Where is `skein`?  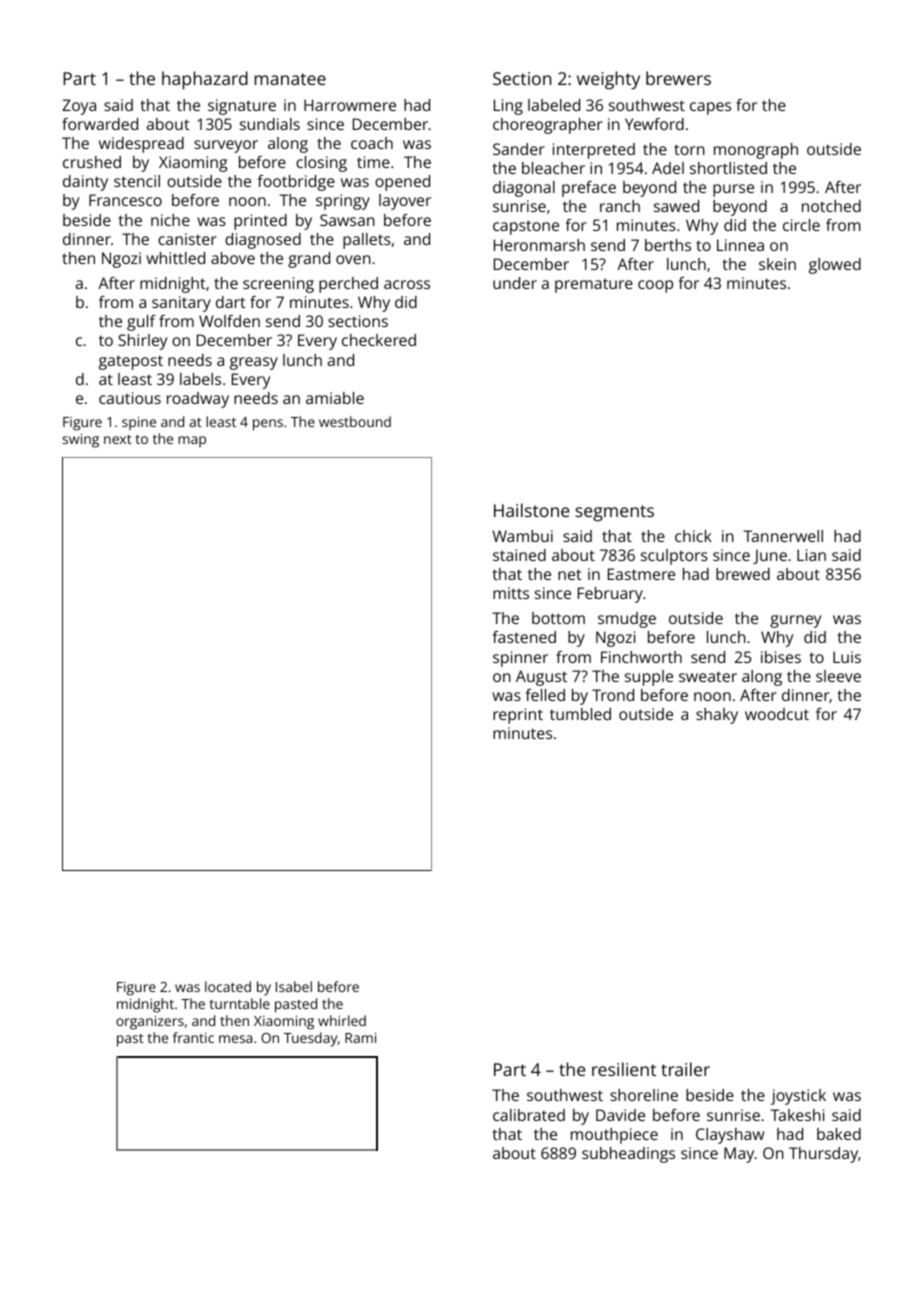
skein is located at coordinates (777, 264).
